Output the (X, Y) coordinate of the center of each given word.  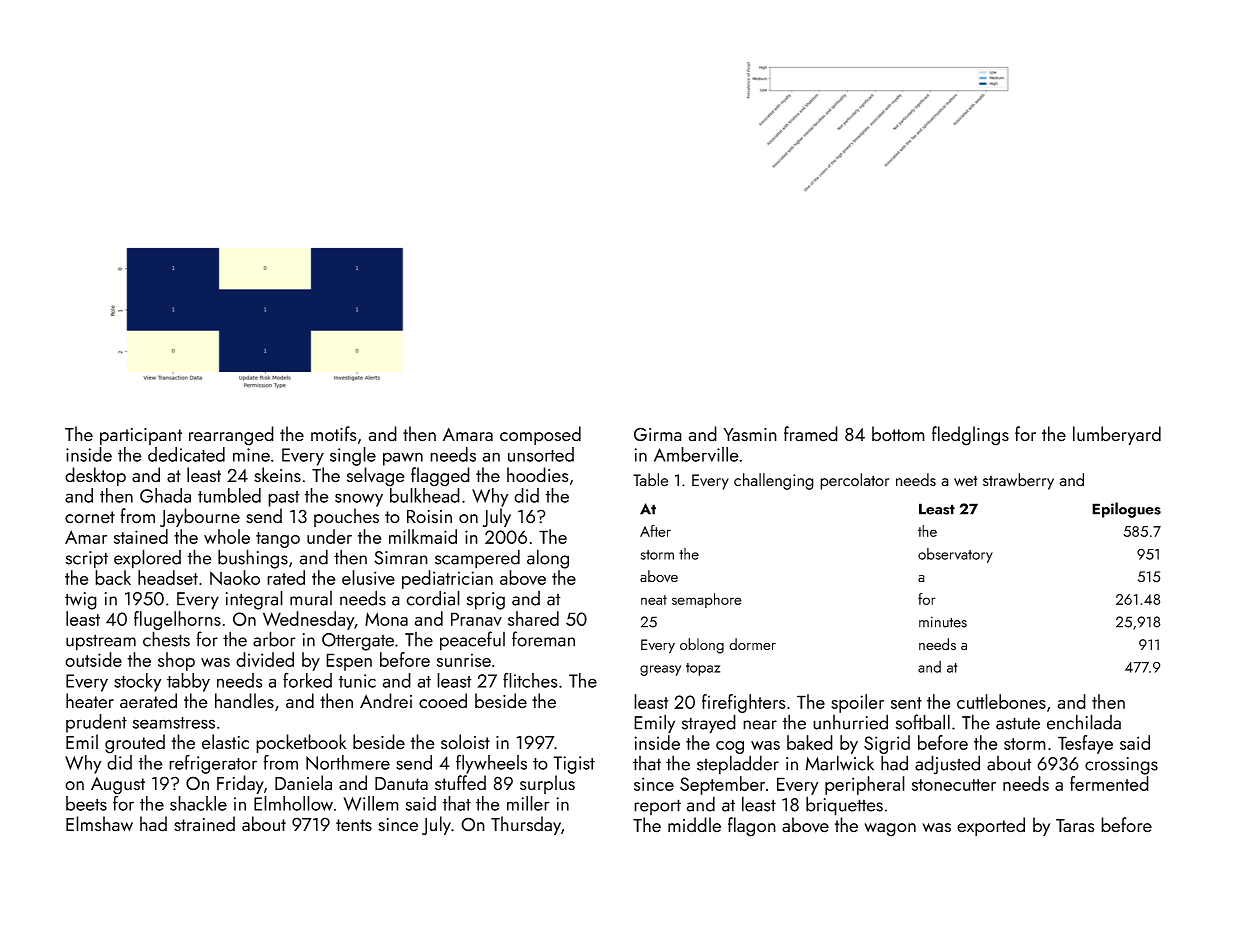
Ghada (165, 495)
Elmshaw (99, 824)
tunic (357, 681)
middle (694, 825)
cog (730, 747)
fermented (1109, 783)
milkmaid (423, 536)
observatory (955, 555)
